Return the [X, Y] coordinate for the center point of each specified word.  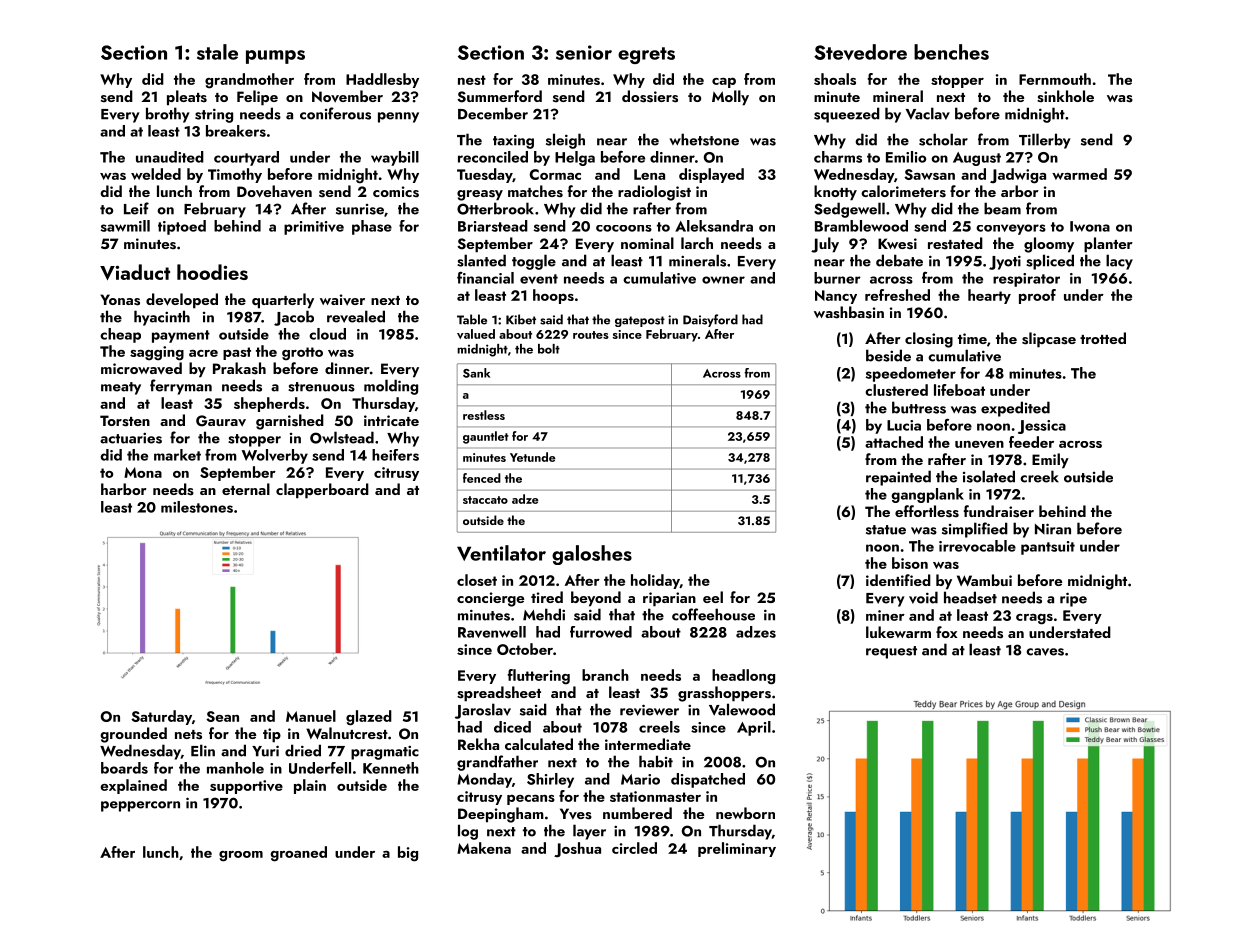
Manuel [311, 716]
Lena [649, 174]
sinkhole [1065, 96]
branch [605, 675]
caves [1045, 652]
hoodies [212, 272]
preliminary [737, 849]
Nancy [836, 297]
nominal [647, 243]
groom [241, 856]
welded [156, 174]
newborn [745, 813]
